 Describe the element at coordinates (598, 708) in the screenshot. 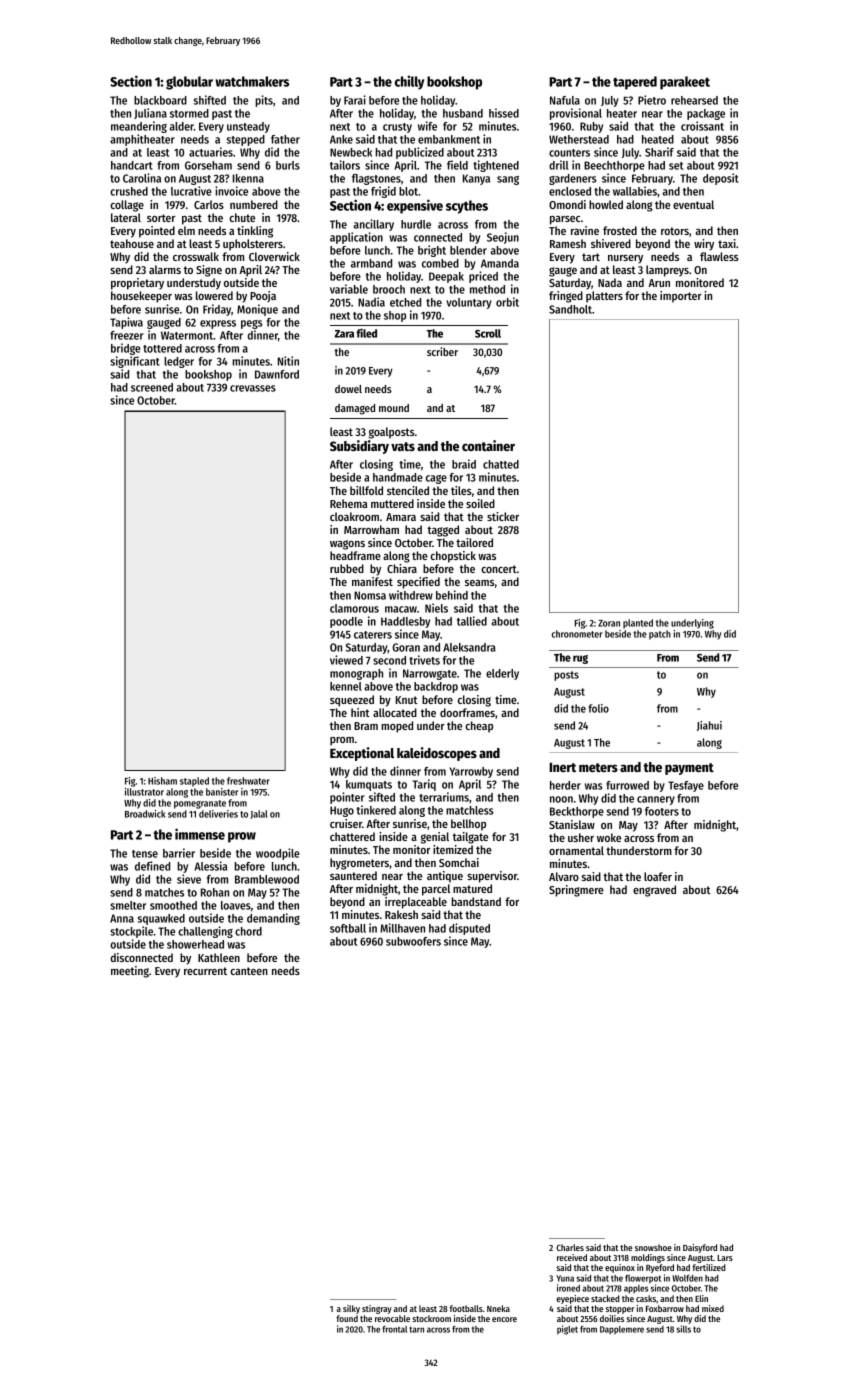

I see `folio` at that location.
